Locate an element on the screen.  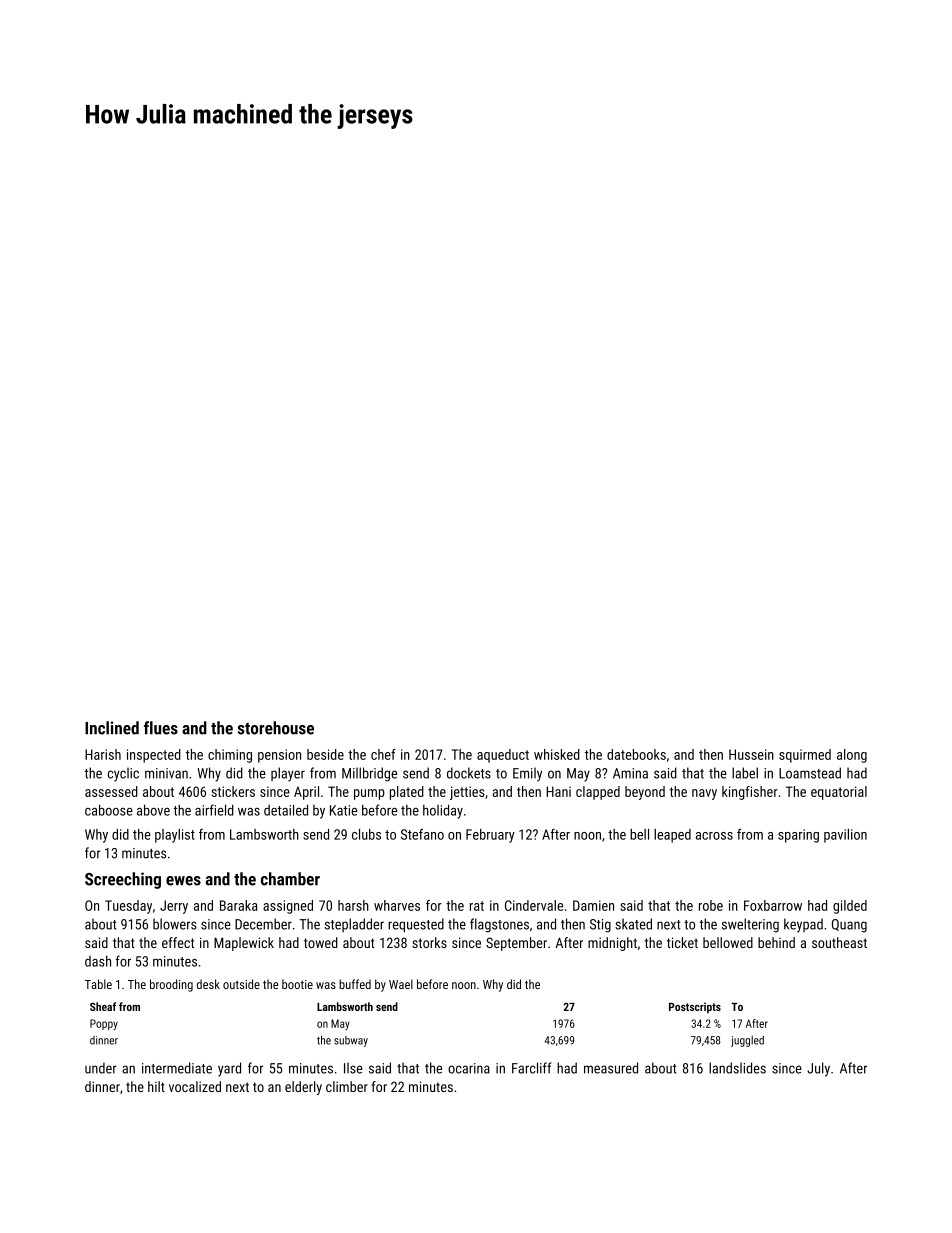
hilt is located at coordinates (156, 1086).
